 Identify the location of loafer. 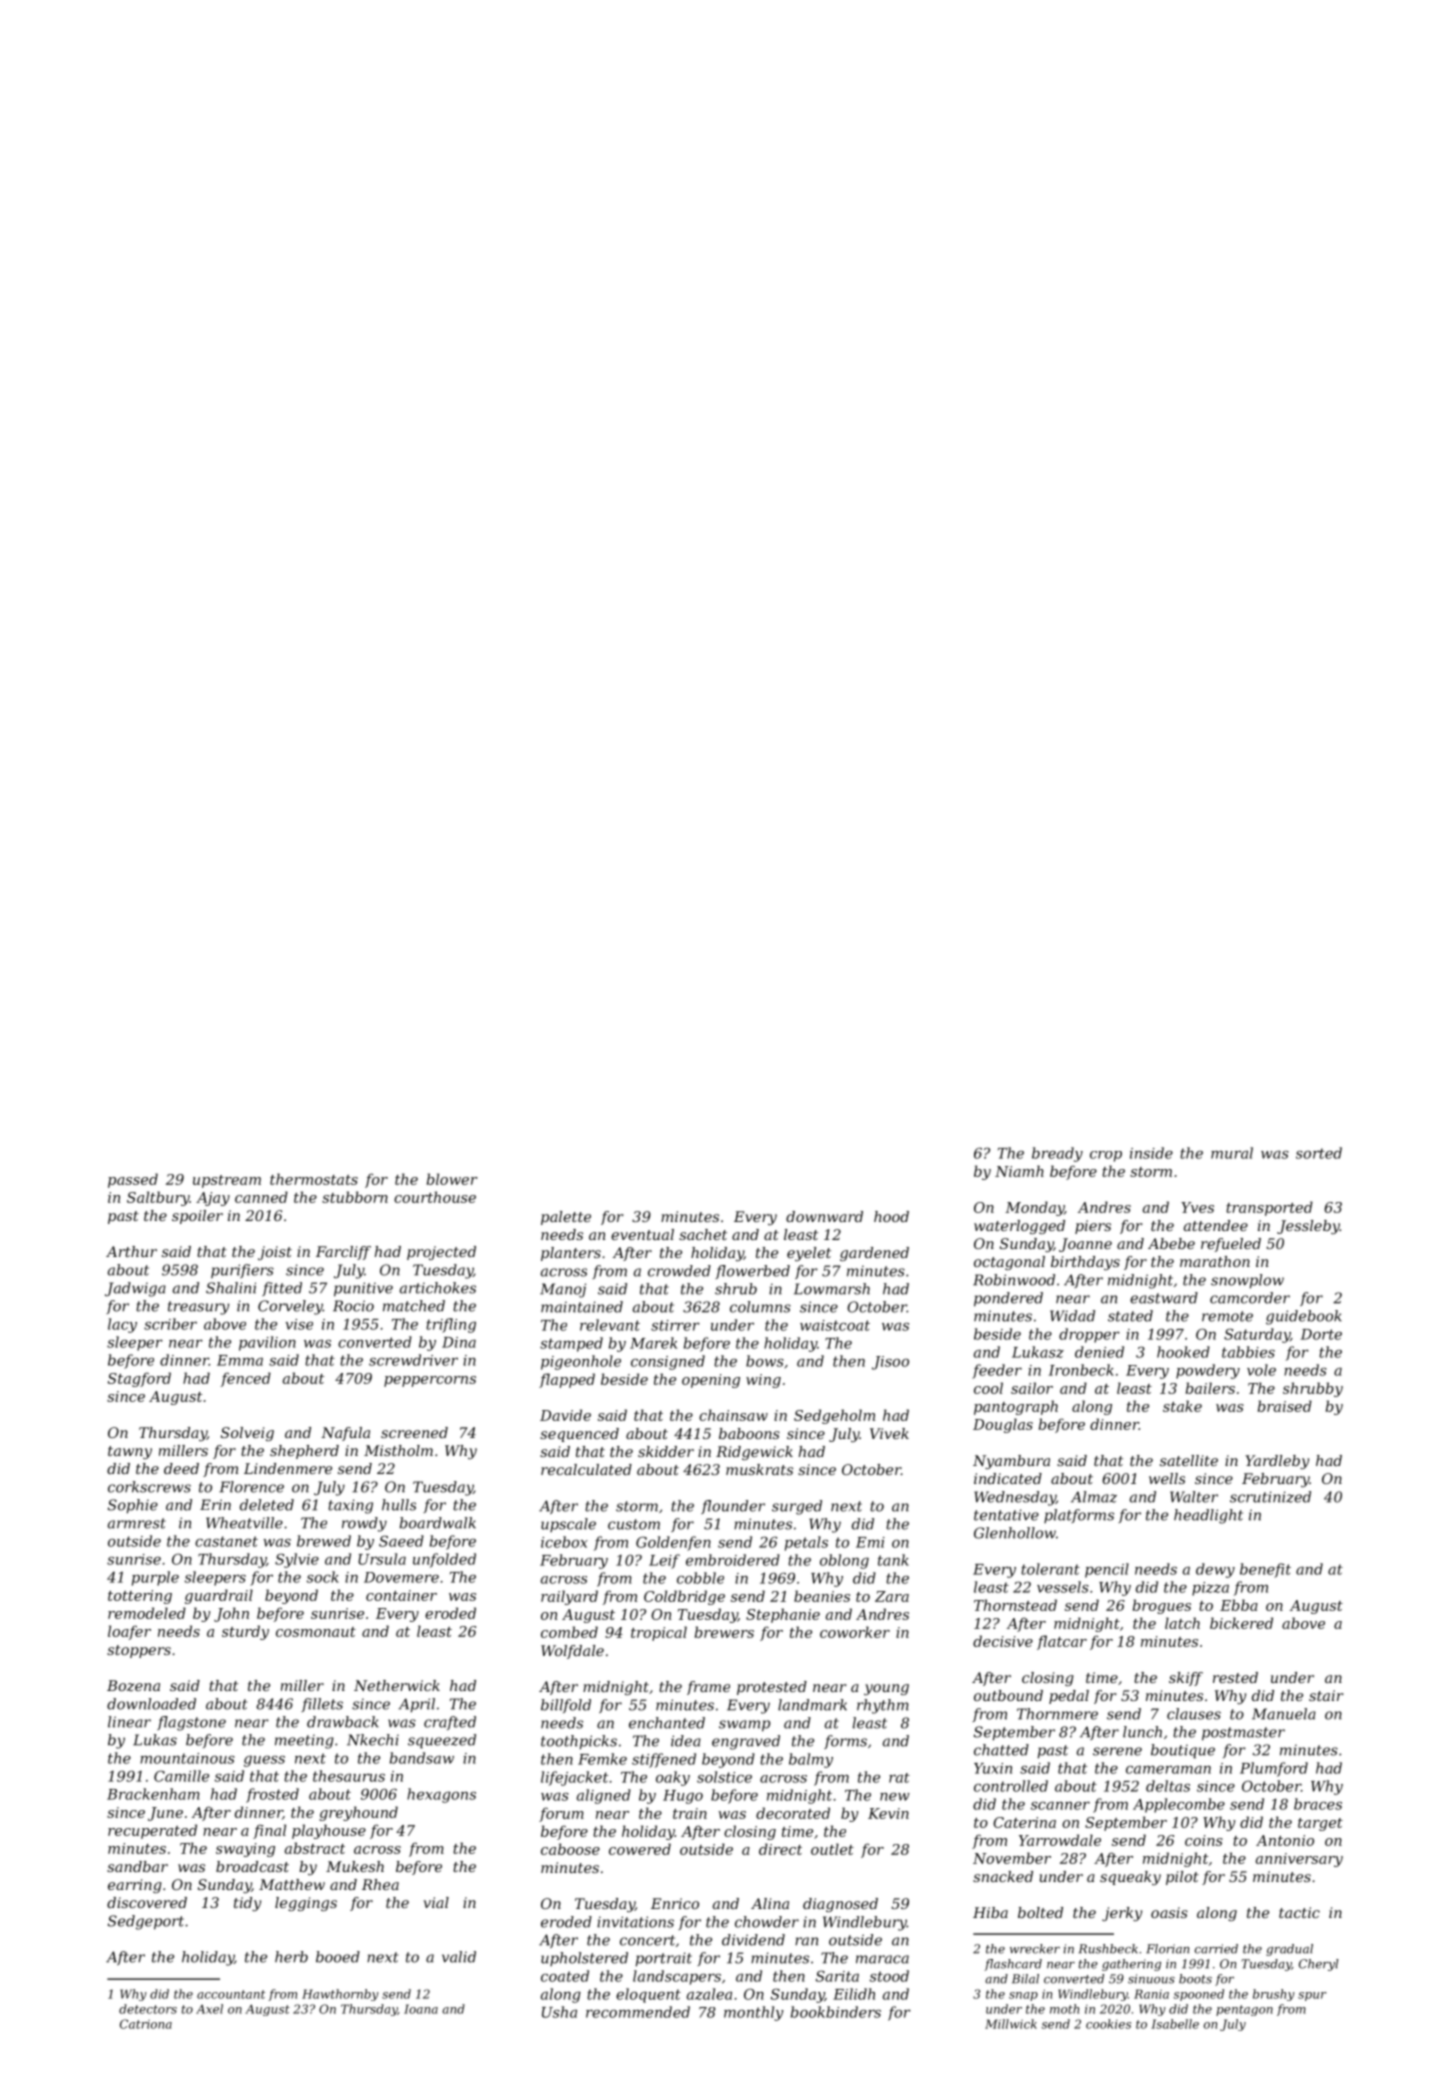
(129, 1632).
